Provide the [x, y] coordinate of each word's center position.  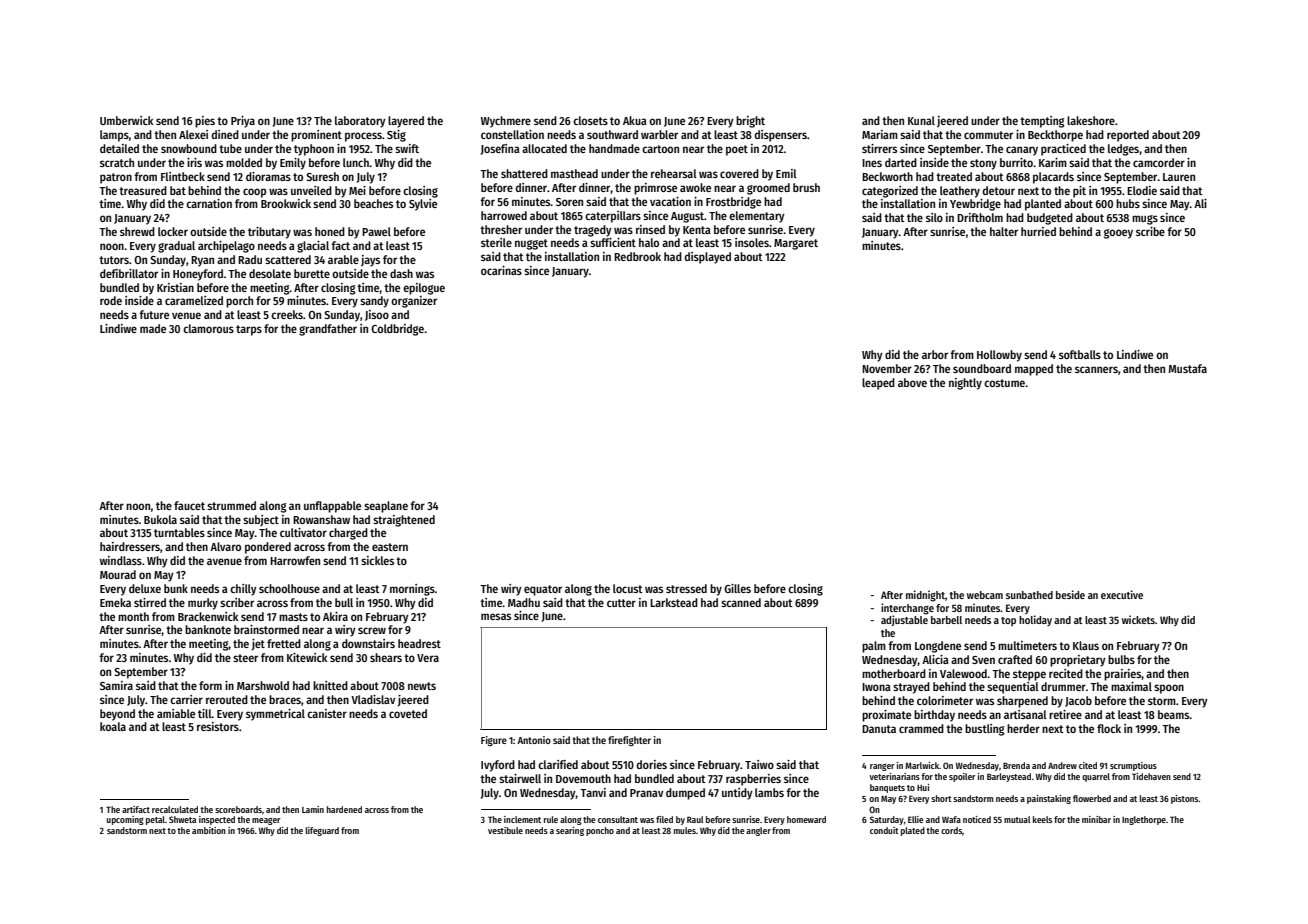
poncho [600, 831]
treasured [143, 190]
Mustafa [1188, 368]
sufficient [613, 242]
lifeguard [322, 831]
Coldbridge [397, 330]
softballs [1080, 354]
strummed [231, 505]
